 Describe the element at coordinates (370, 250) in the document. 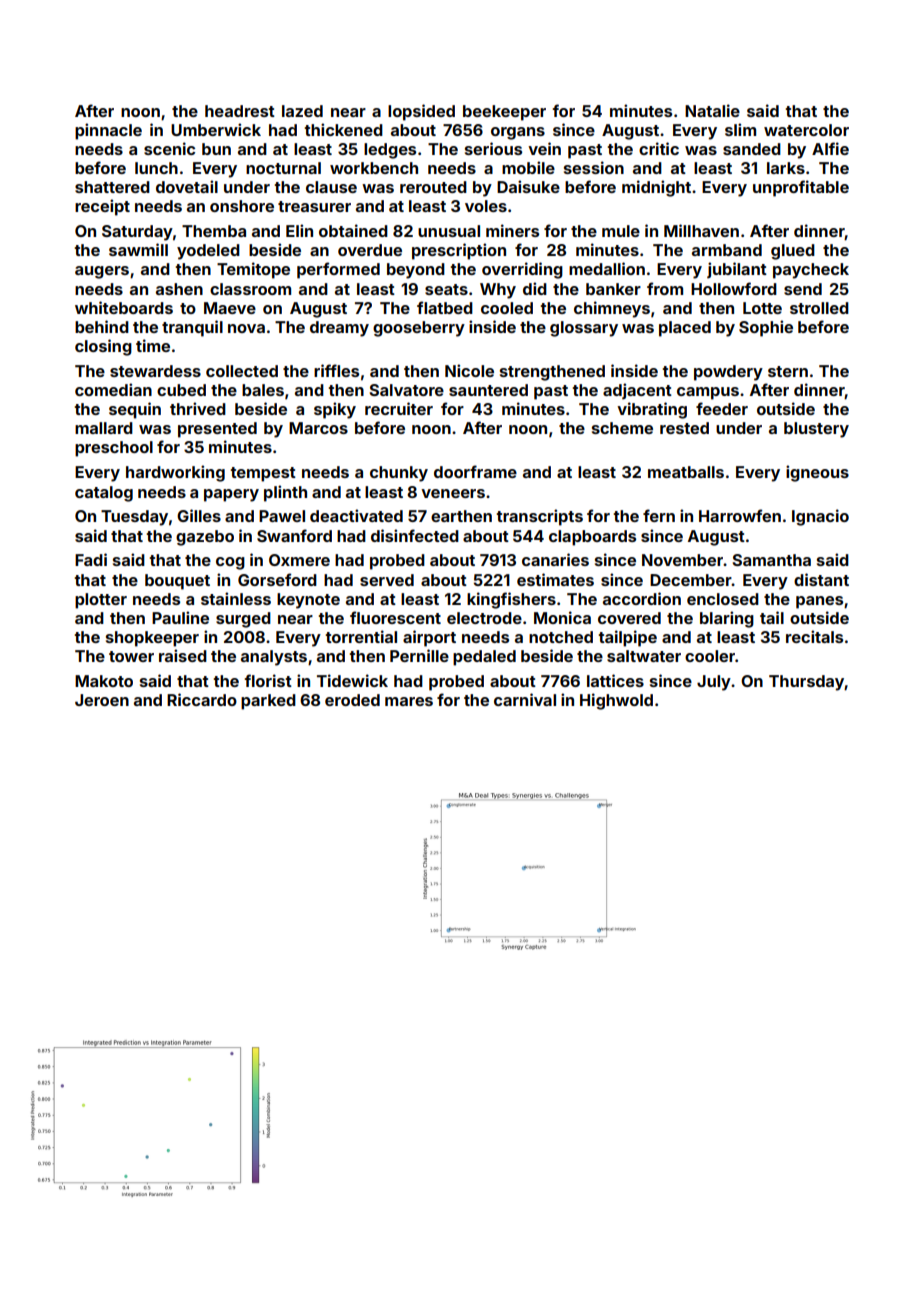

I see `overdue` at that location.
